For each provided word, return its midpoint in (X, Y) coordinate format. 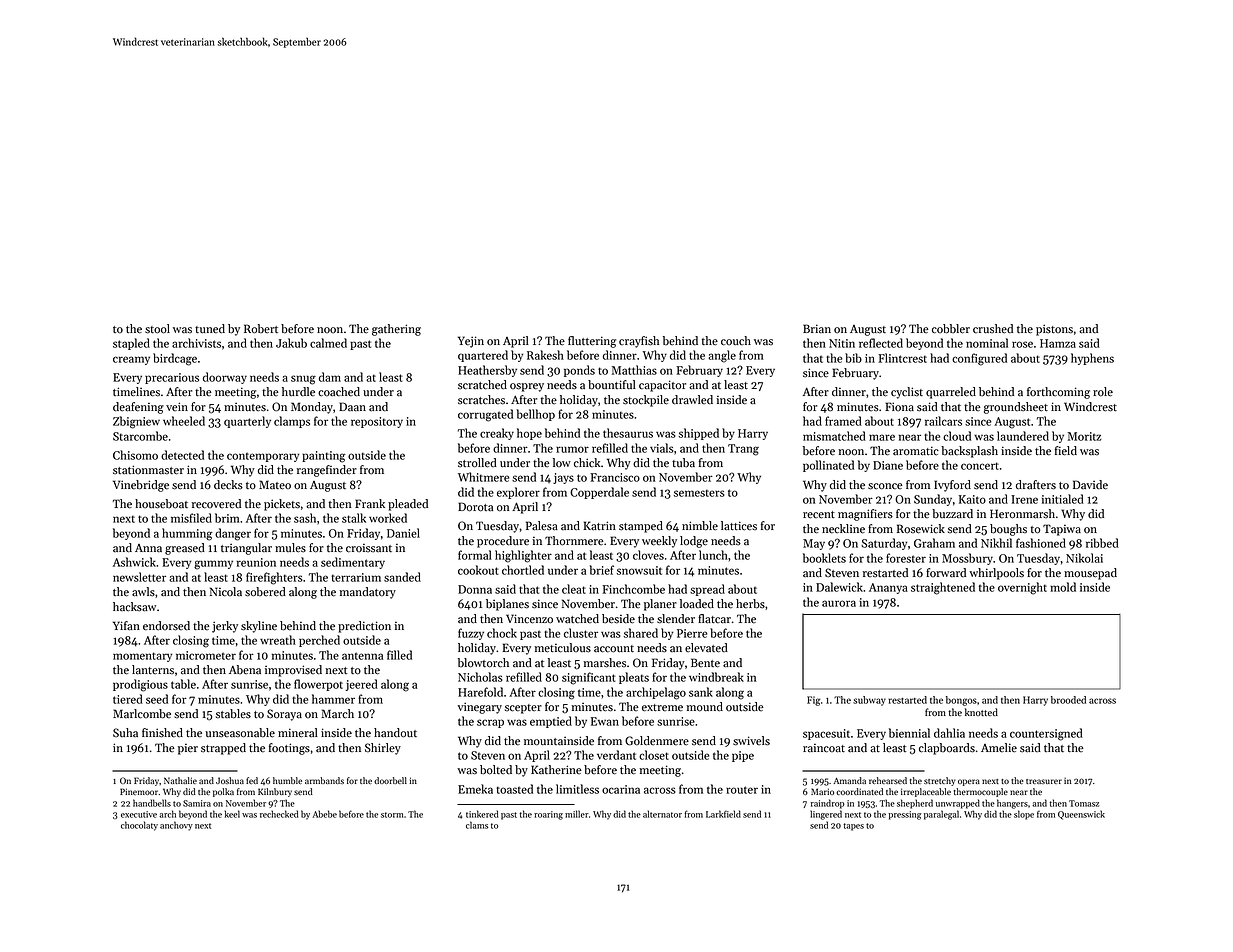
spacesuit (826, 734)
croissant (369, 548)
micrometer (206, 655)
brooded (1068, 700)
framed (843, 421)
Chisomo (135, 455)
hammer (333, 699)
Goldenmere (657, 741)
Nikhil (996, 543)
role (1103, 392)
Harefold (480, 692)
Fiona (899, 407)
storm (392, 815)
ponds (579, 371)
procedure (503, 542)
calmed (328, 343)
